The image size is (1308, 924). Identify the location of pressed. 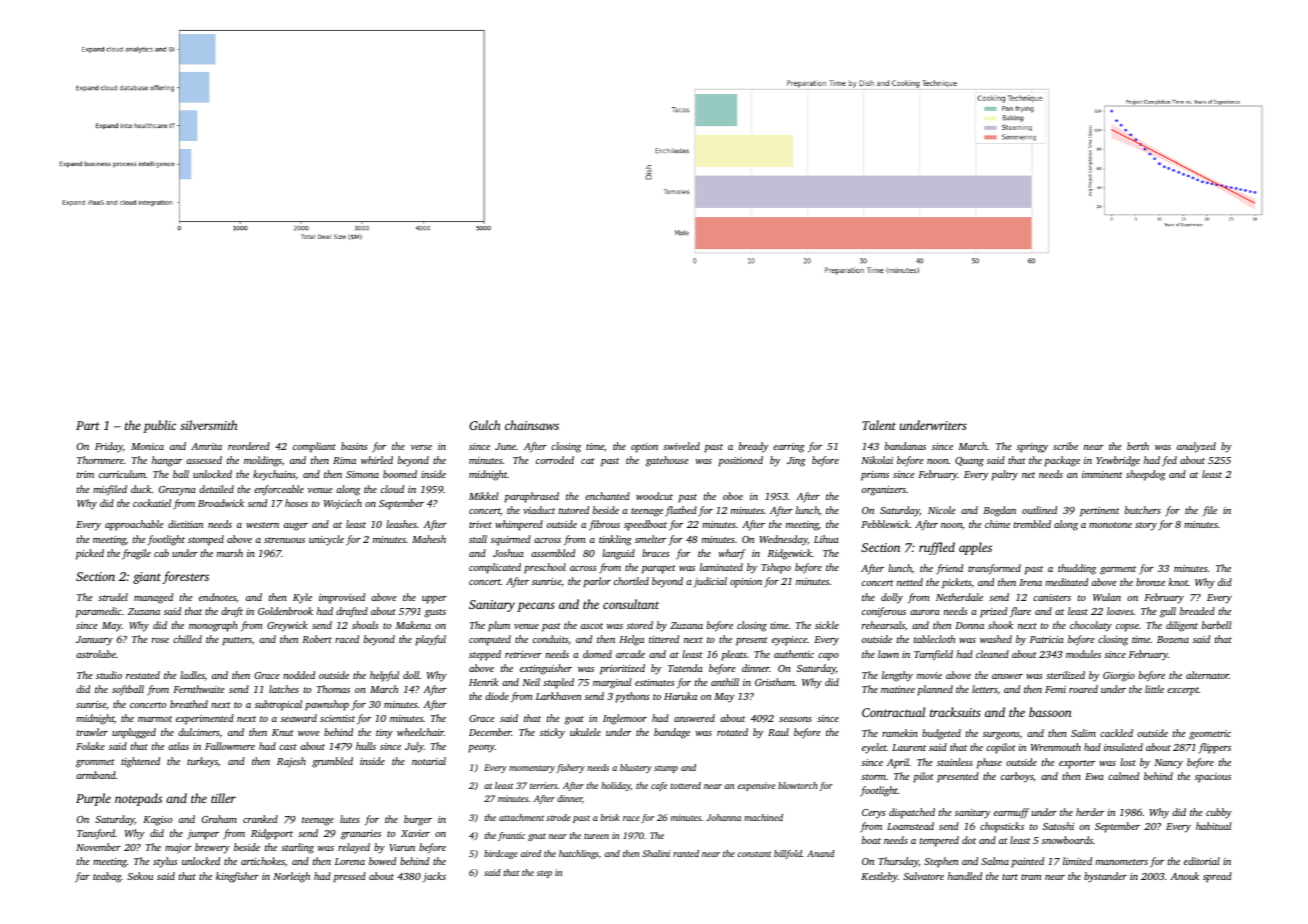
(349, 877).
